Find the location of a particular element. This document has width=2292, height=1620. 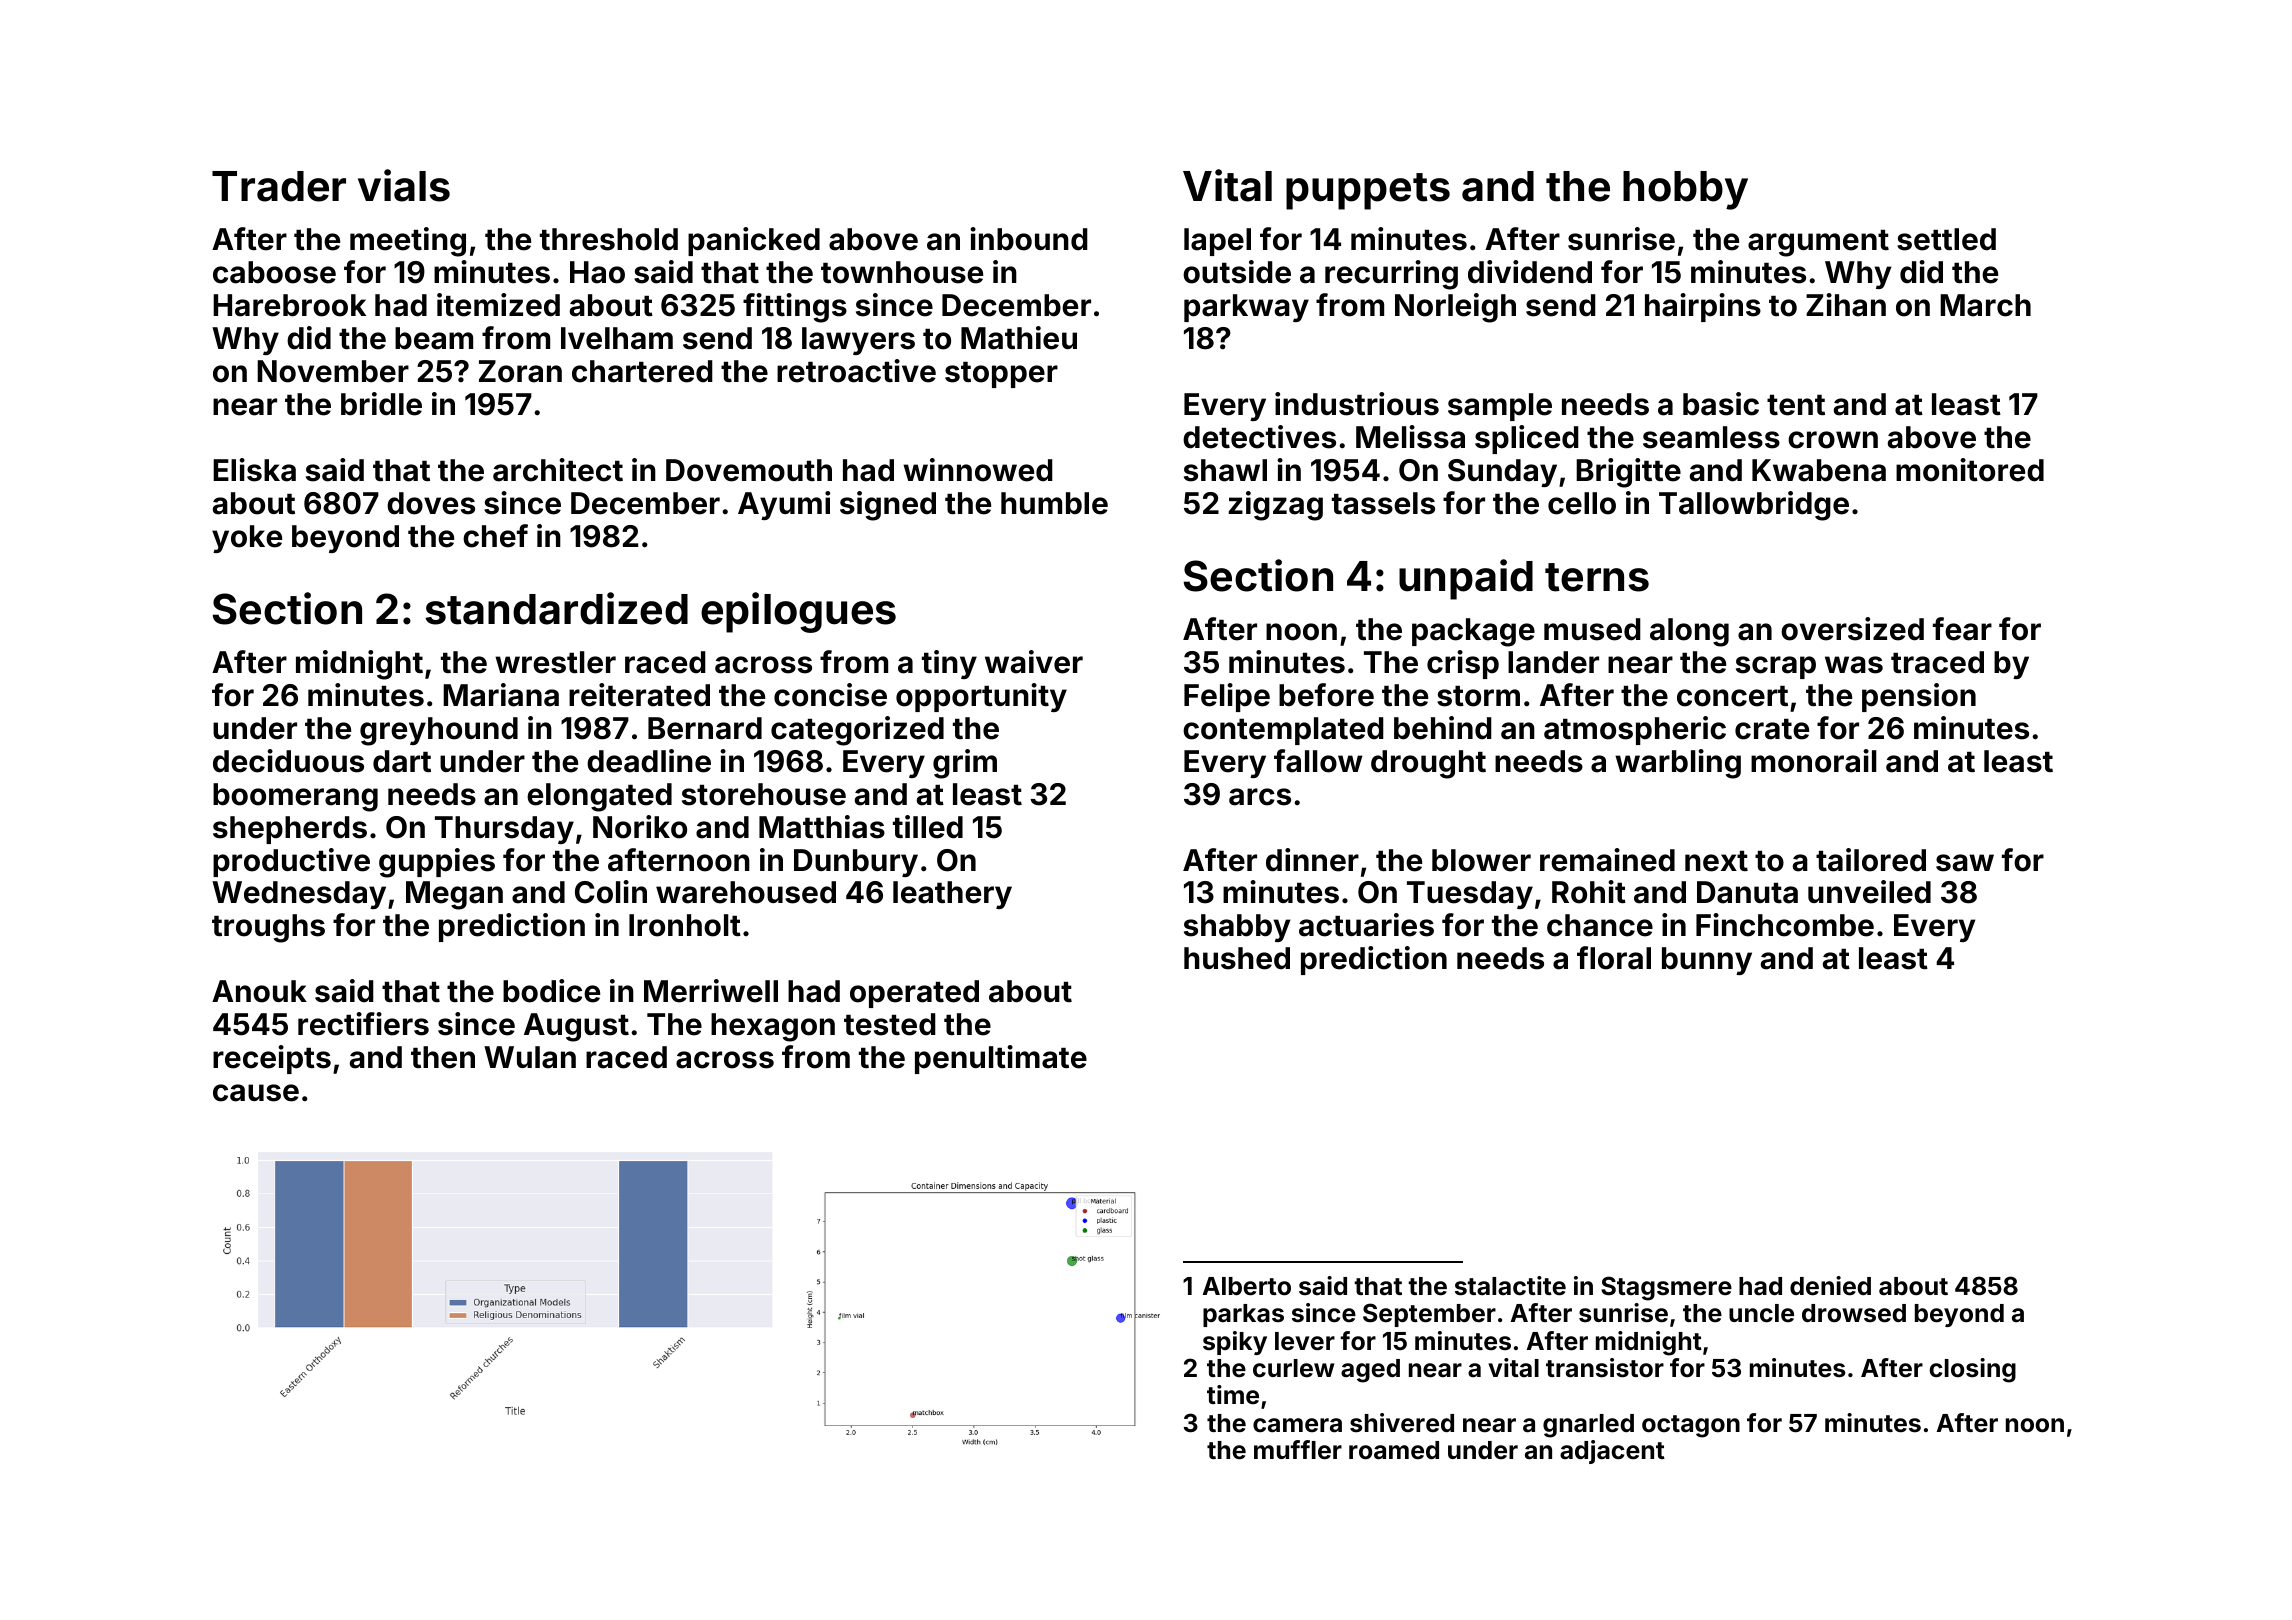

actuaries is located at coordinates (1366, 925).
